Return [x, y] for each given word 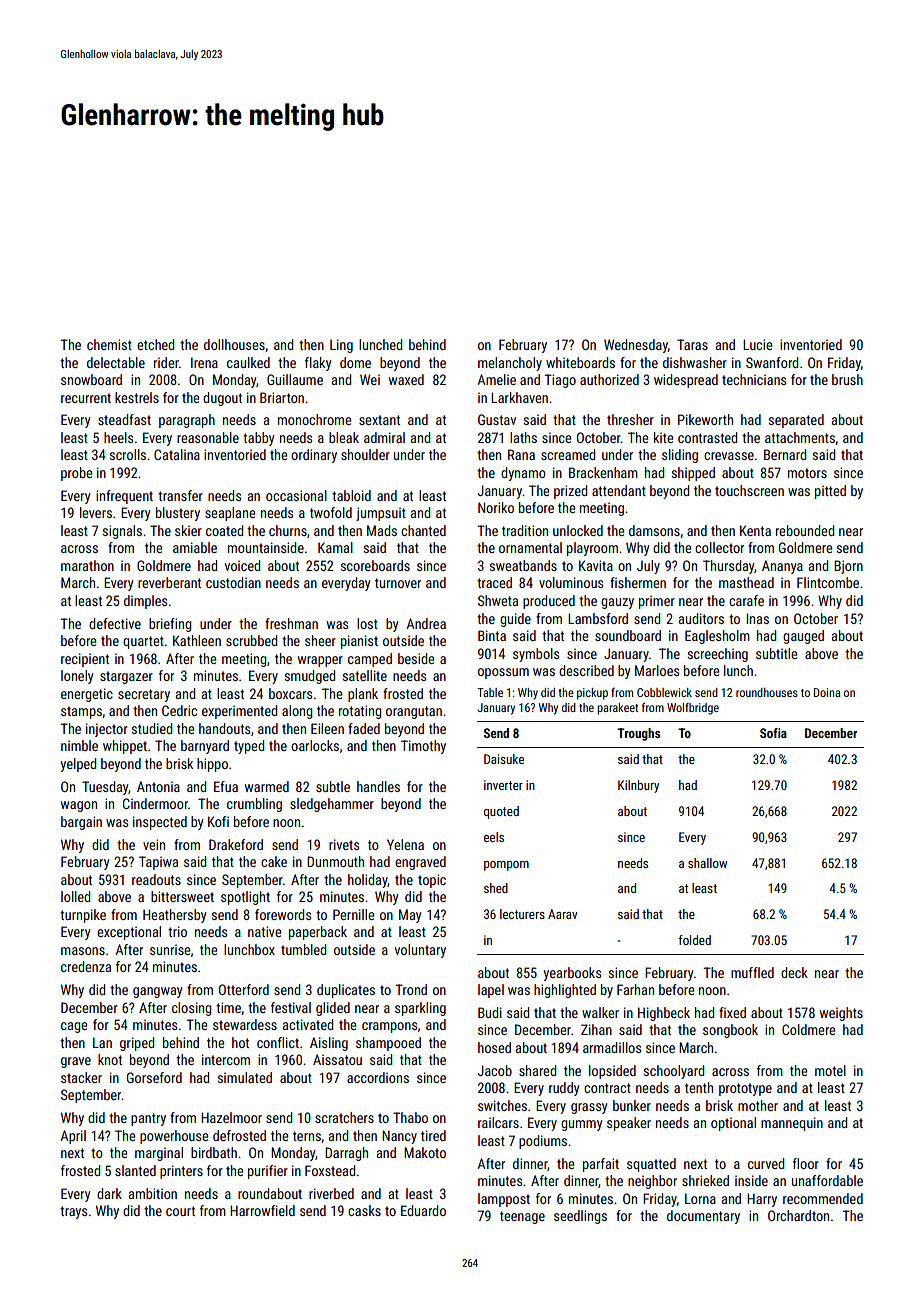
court [180, 1211]
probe [76, 474]
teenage [522, 1217]
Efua [226, 786]
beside [416, 658]
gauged [803, 637]
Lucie [757, 344]
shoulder [365, 454]
